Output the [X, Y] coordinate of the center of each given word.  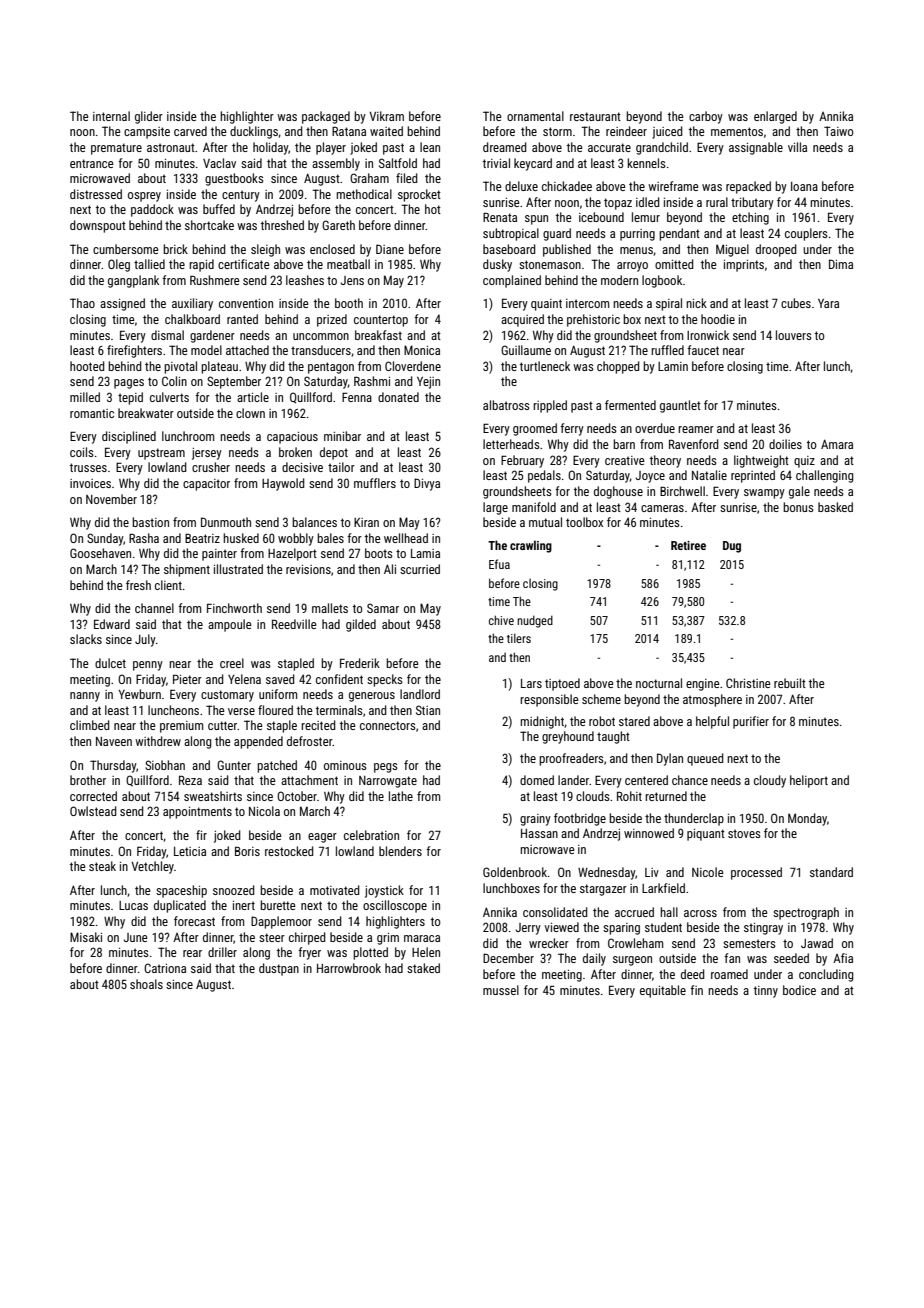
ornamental [535, 116]
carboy [706, 117]
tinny [766, 992]
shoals [146, 984]
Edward [112, 624]
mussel [501, 990]
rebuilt [790, 683]
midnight [542, 722]
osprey [144, 197]
